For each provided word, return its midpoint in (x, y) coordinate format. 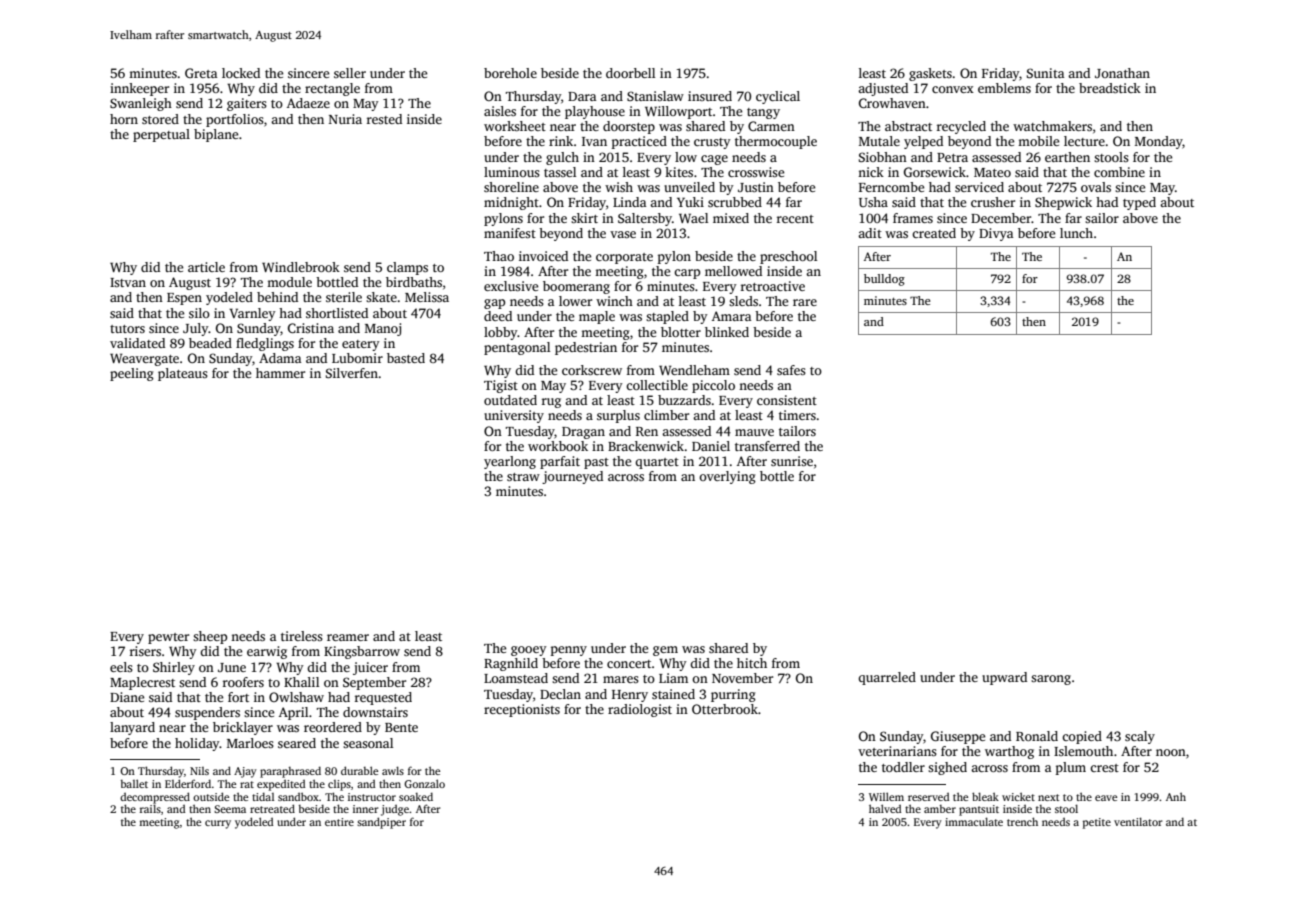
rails (150, 808)
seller (350, 73)
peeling (132, 374)
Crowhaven (892, 103)
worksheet (515, 126)
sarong (1051, 680)
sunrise (792, 461)
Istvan (128, 282)
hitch (752, 663)
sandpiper (381, 823)
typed (1139, 203)
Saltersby (645, 219)
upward (1004, 678)
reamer (348, 637)
